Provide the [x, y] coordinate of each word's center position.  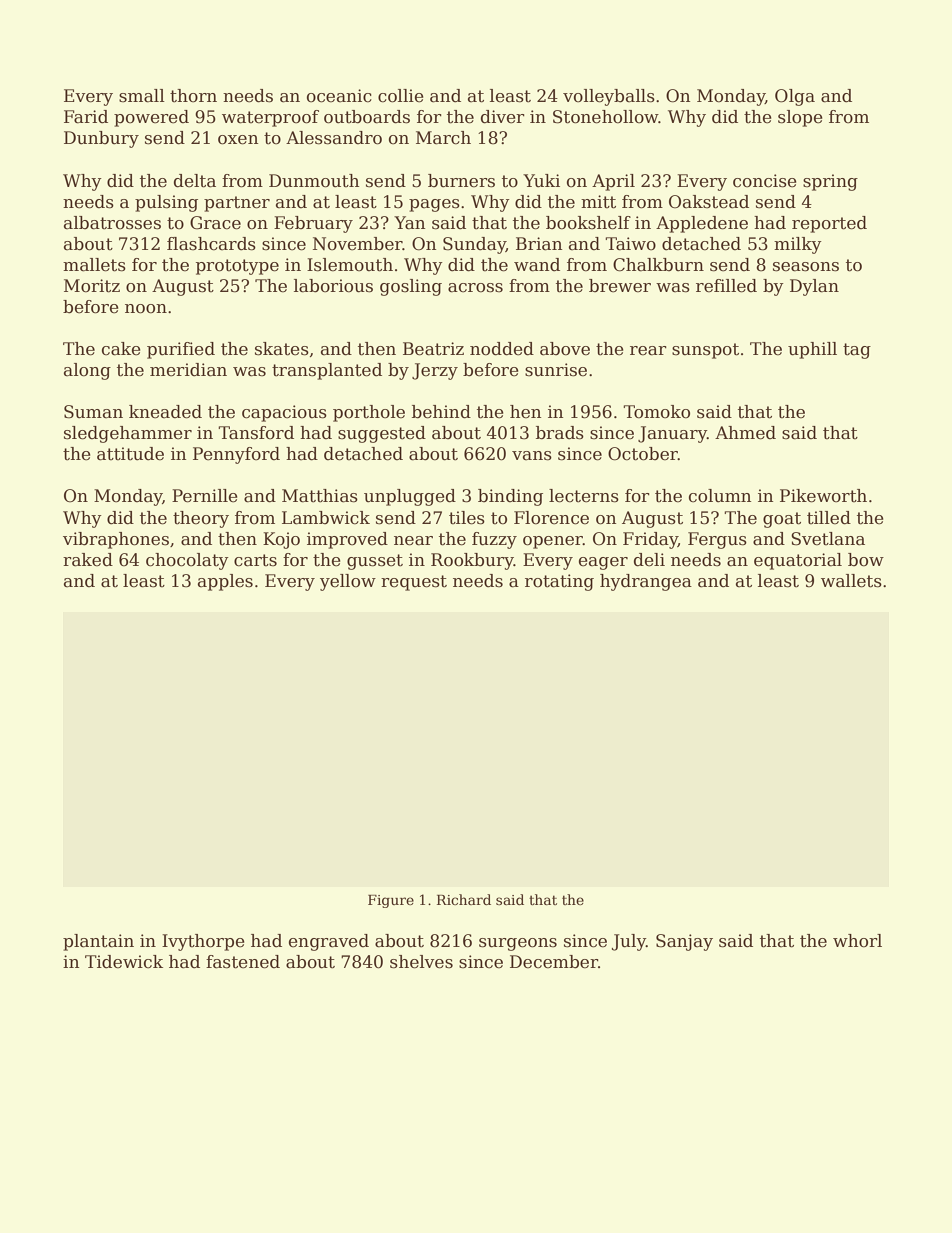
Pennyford [236, 455]
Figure [391, 901]
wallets [851, 581]
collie [401, 96]
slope [800, 118]
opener [553, 542]
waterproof [270, 118]
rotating [559, 582]
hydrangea [646, 582]
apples [225, 582]
